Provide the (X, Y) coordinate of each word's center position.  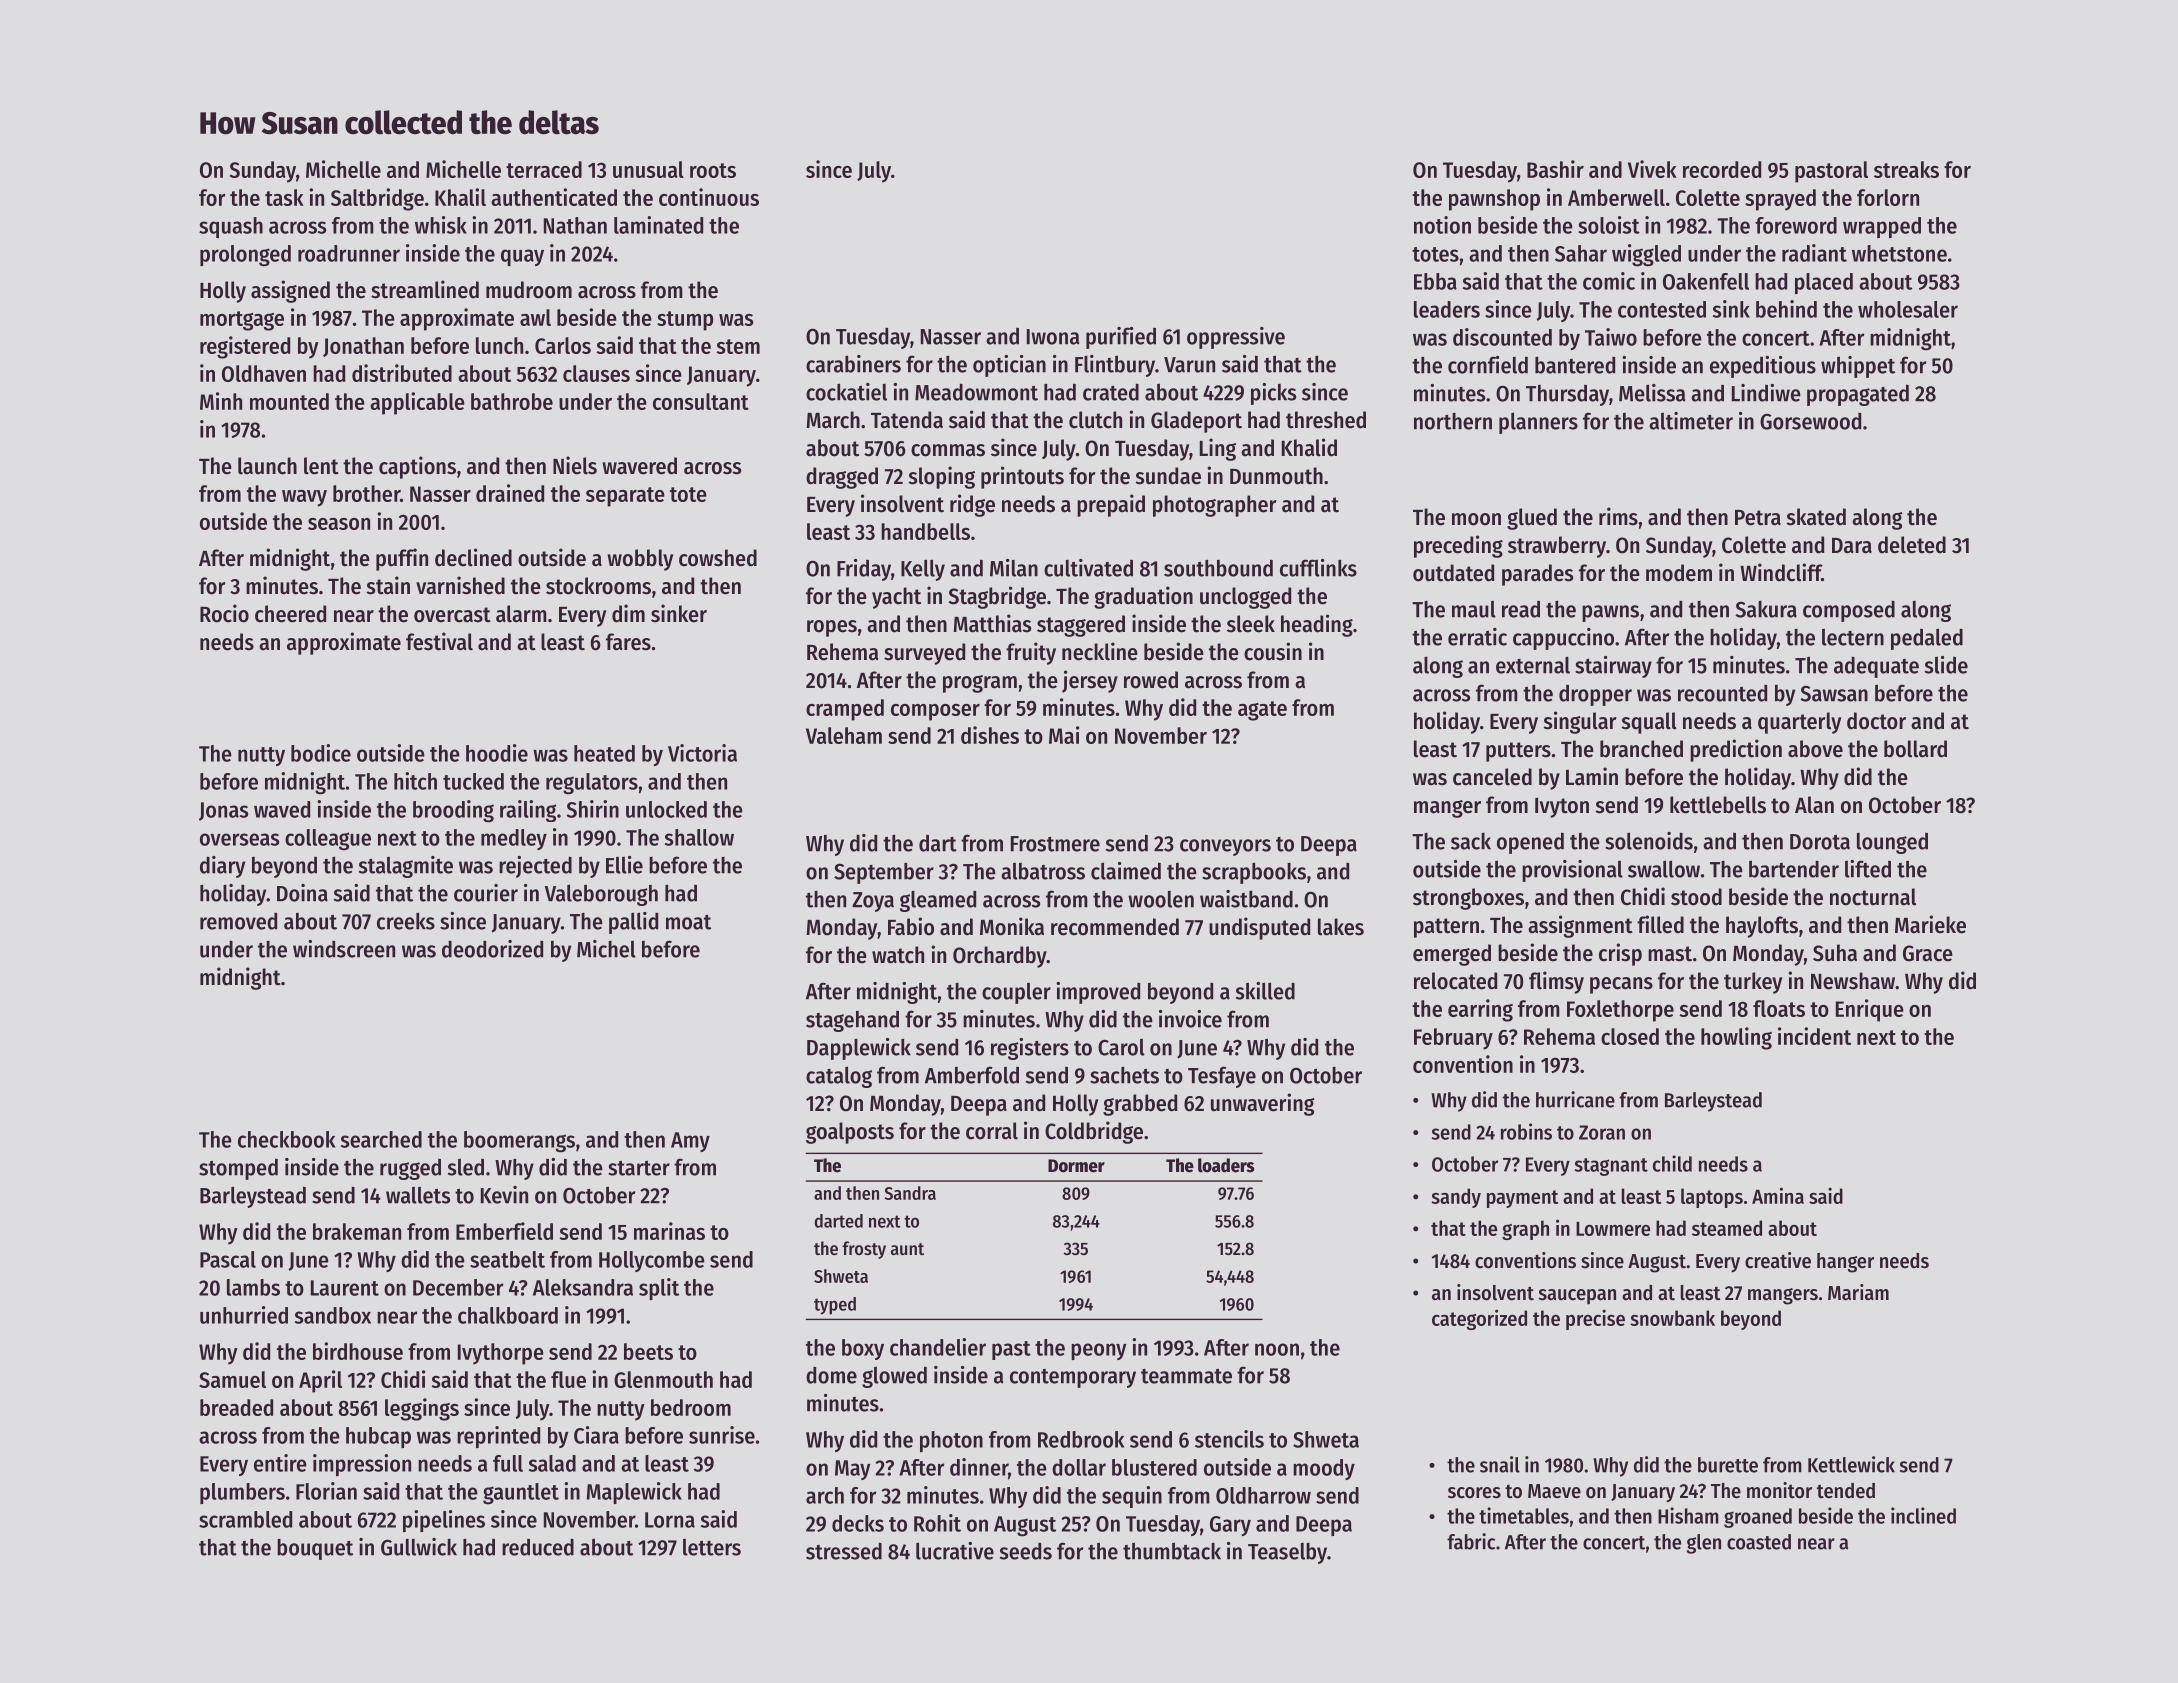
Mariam (1858, 1292)
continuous (709, 197)
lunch (499, 345)
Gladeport (1196, 422)
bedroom (691, 1407)
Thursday (1567, 395)
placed (1824, 283)
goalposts (850, 1133)
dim (628, 613)
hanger (1845, 1263)
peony (1098, 1351)
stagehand (852, 1021)
